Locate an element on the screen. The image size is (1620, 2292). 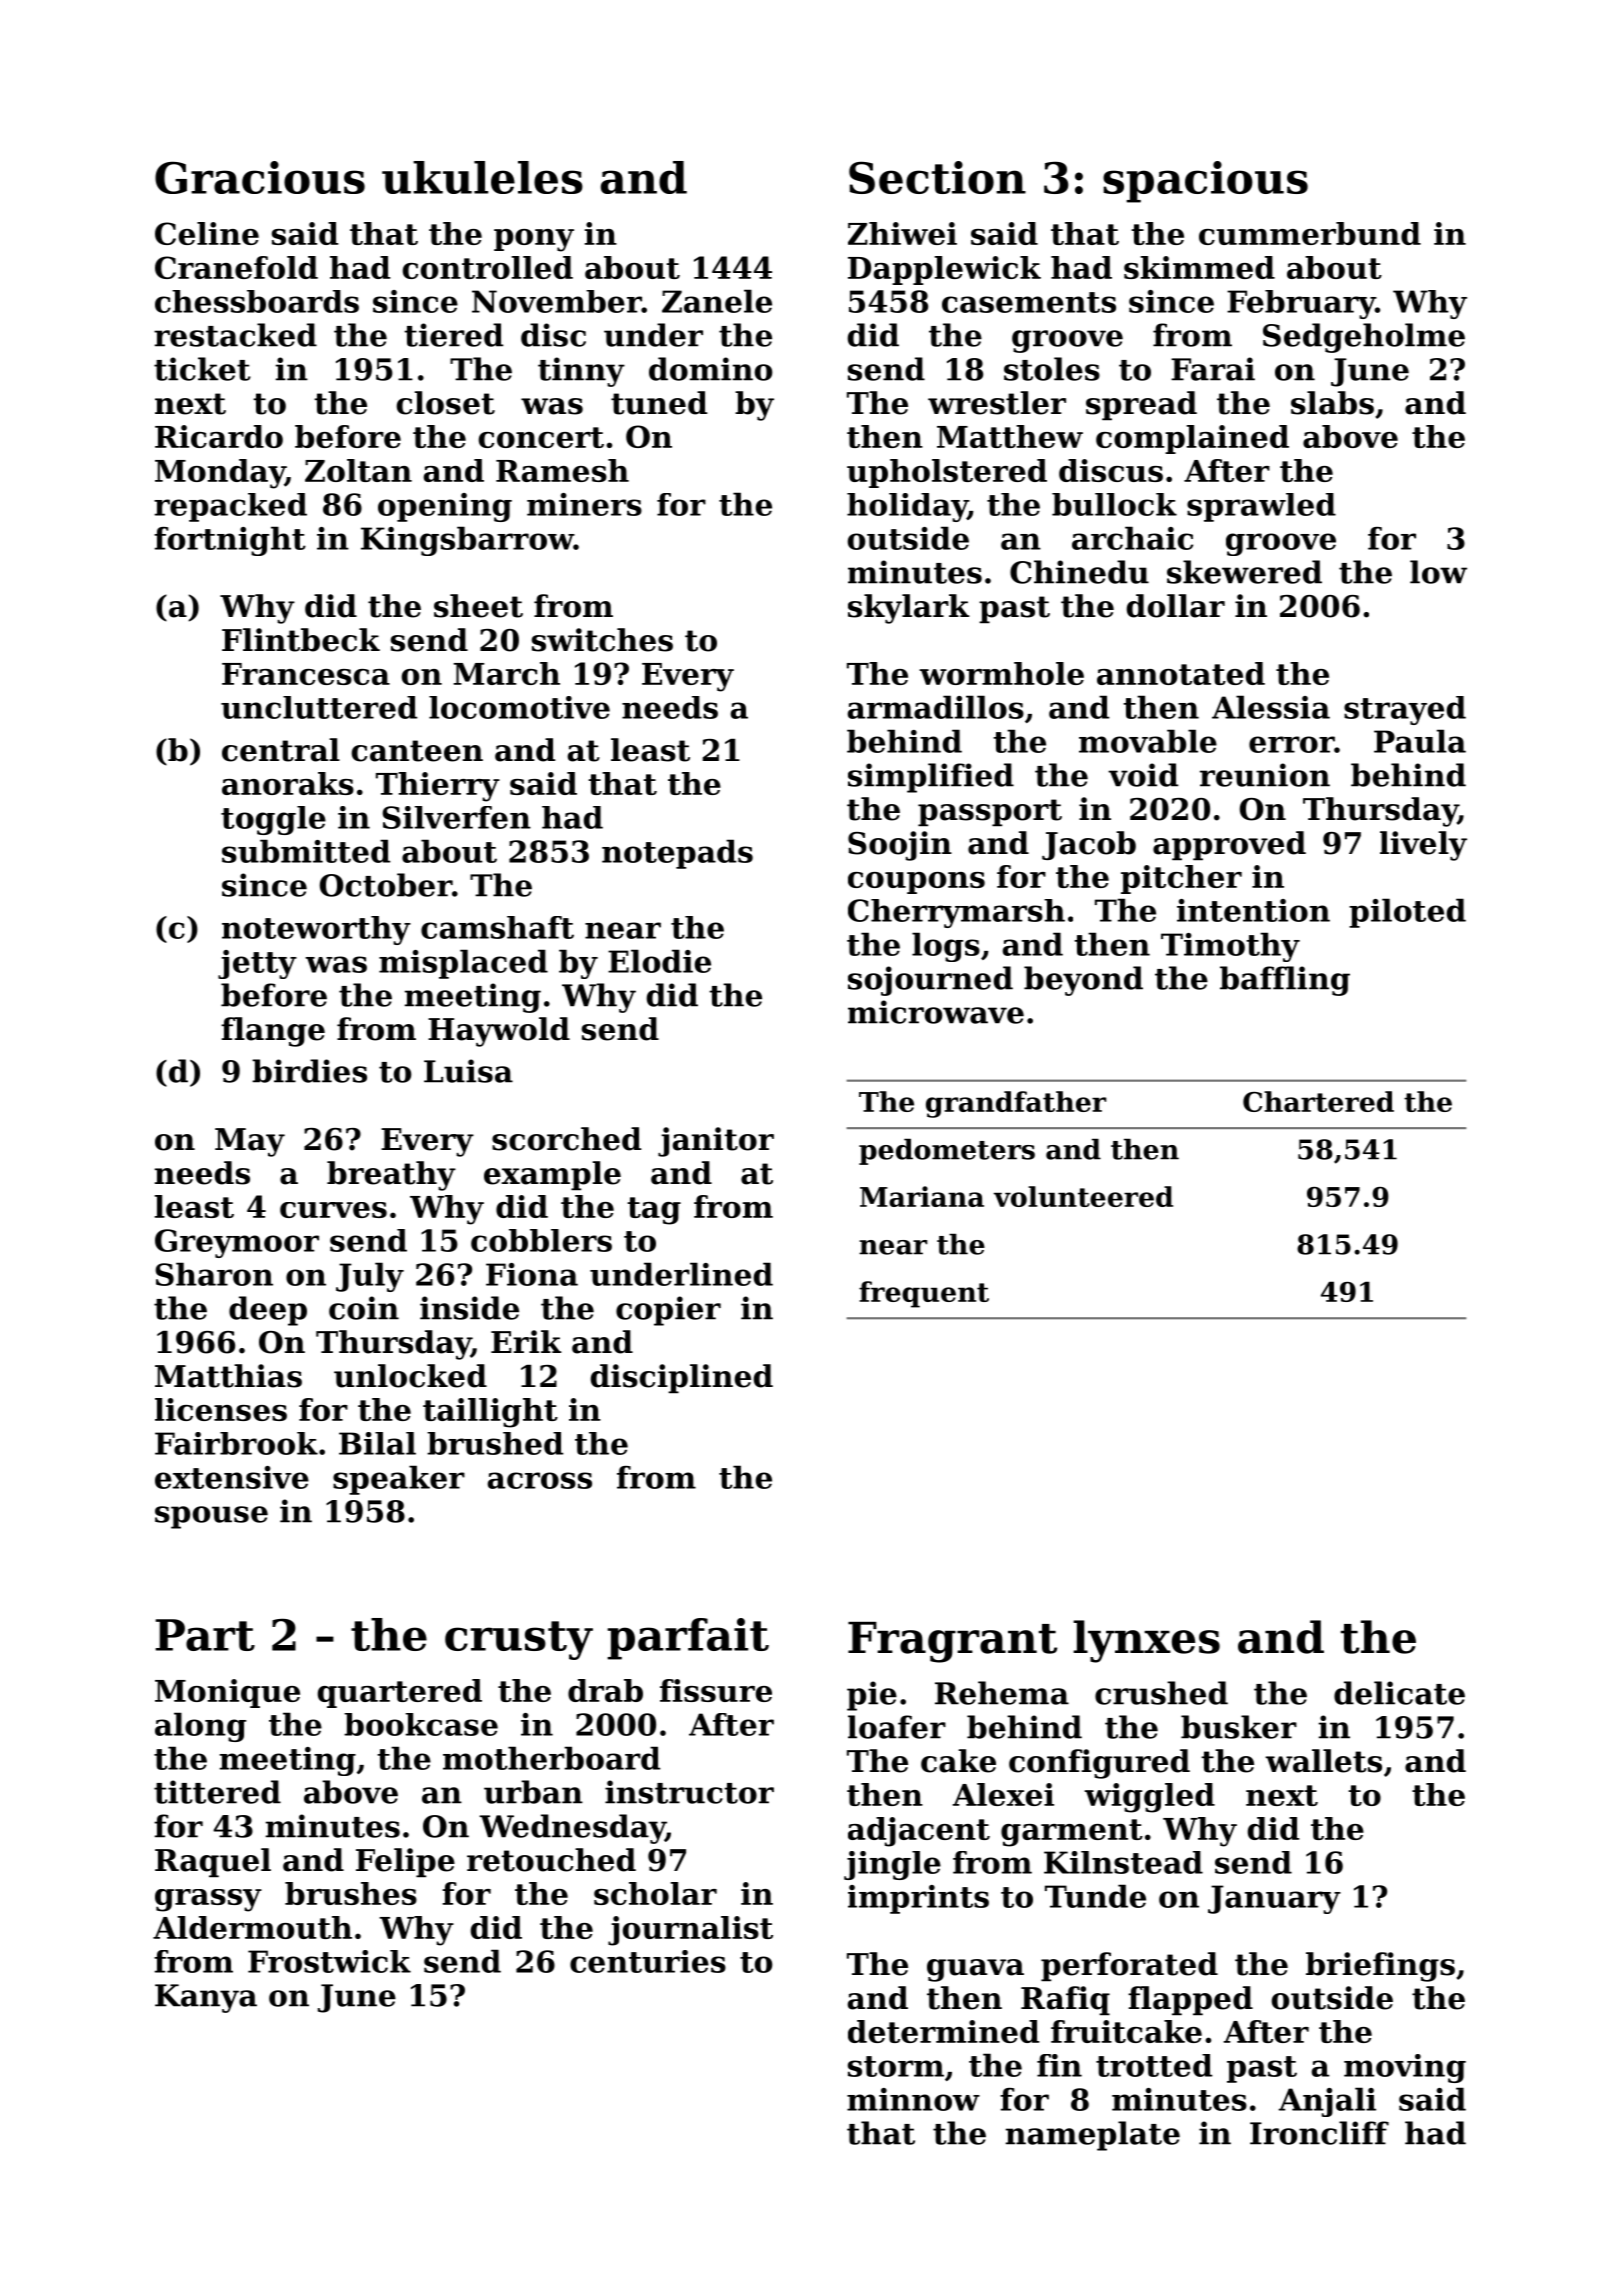
Section is located at coordinates (937, 177).
